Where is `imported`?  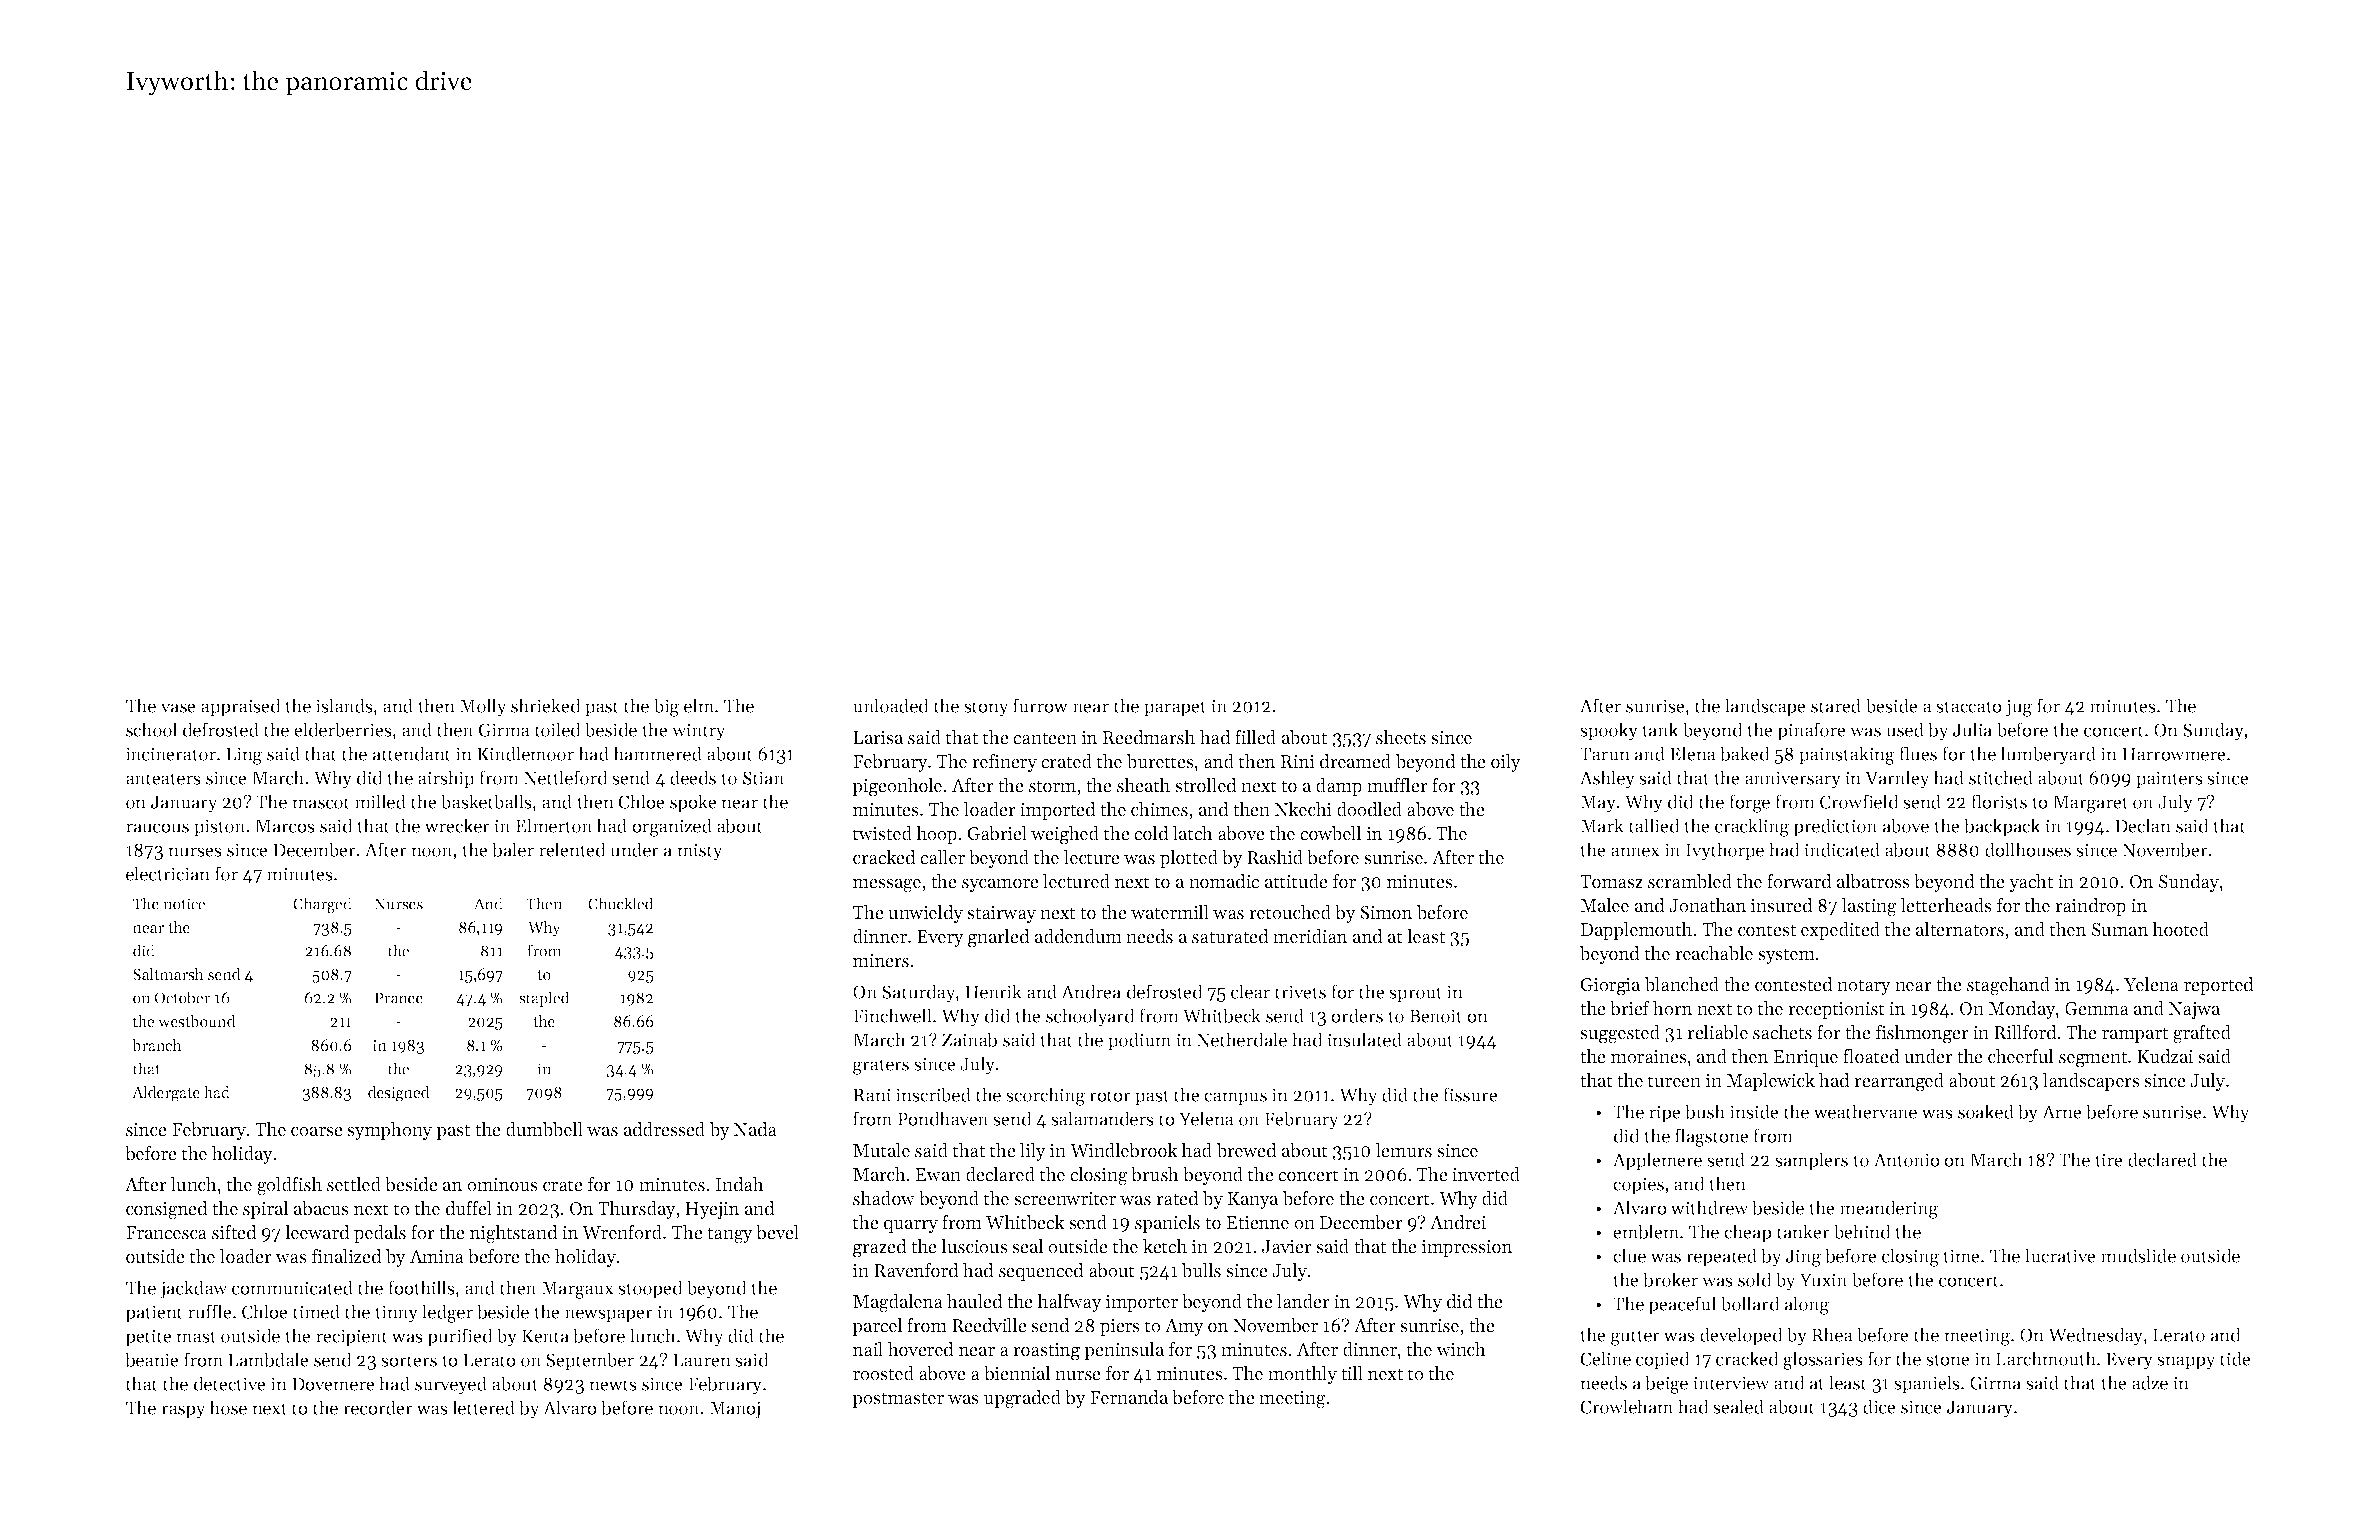
imported is located at coordinates (1058, 811).
